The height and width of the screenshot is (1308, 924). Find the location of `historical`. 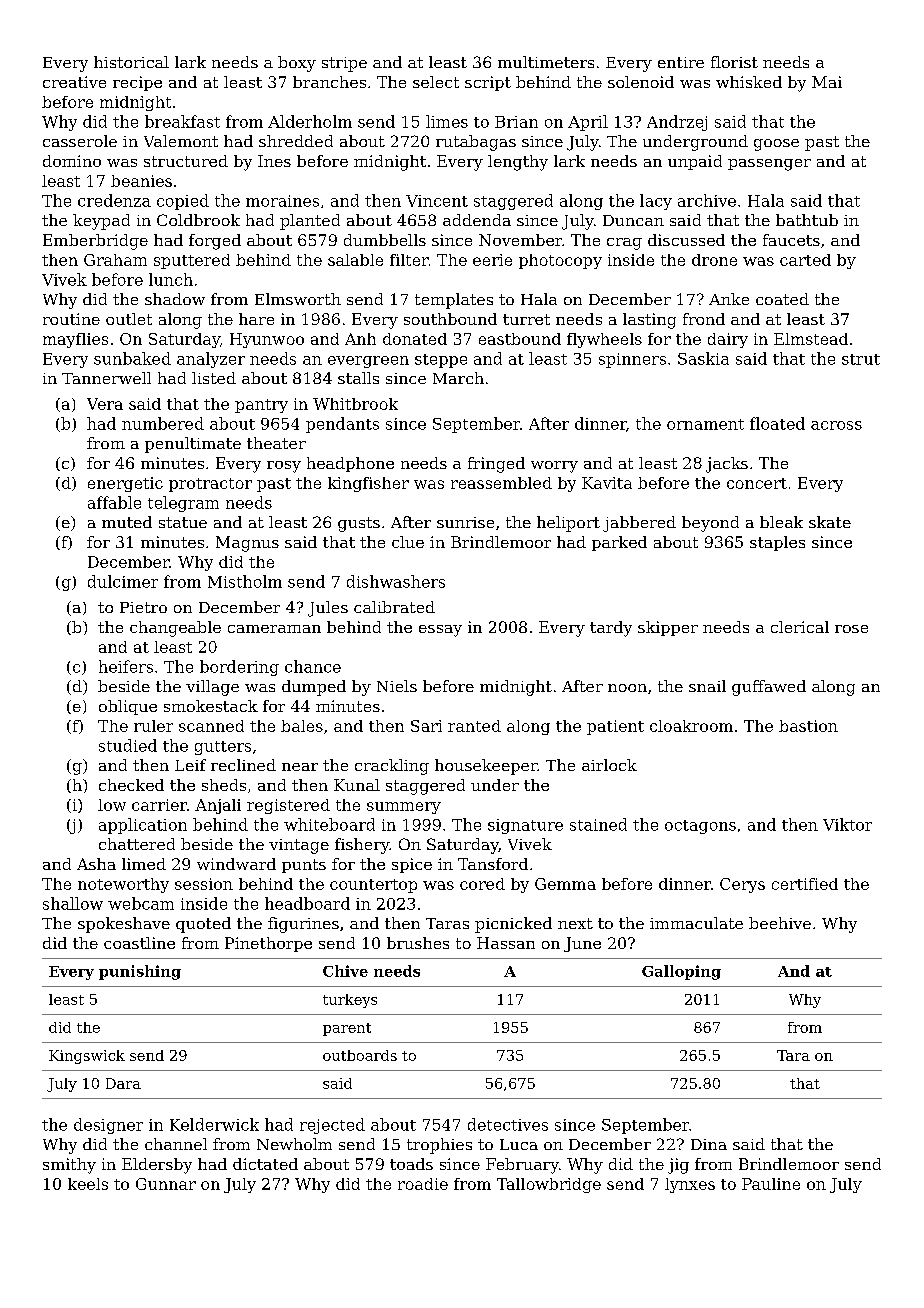

historical is located at coordinates (131, 62).
